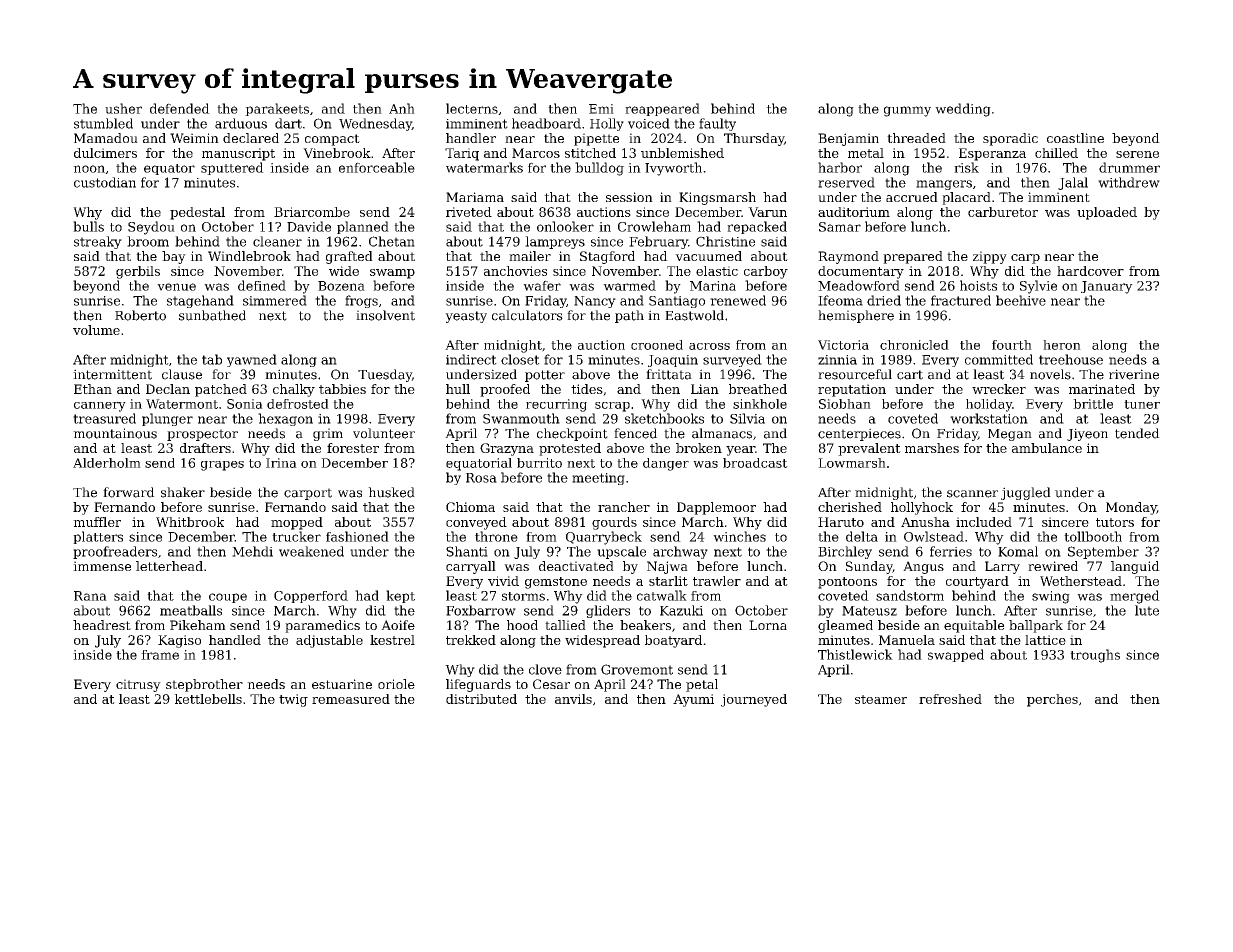 This screenshot has height=952, width=1233. What do you see at coordinates (555, 242) in the screenshot?
I see `lampreys` at bounding box center [555, 242].
